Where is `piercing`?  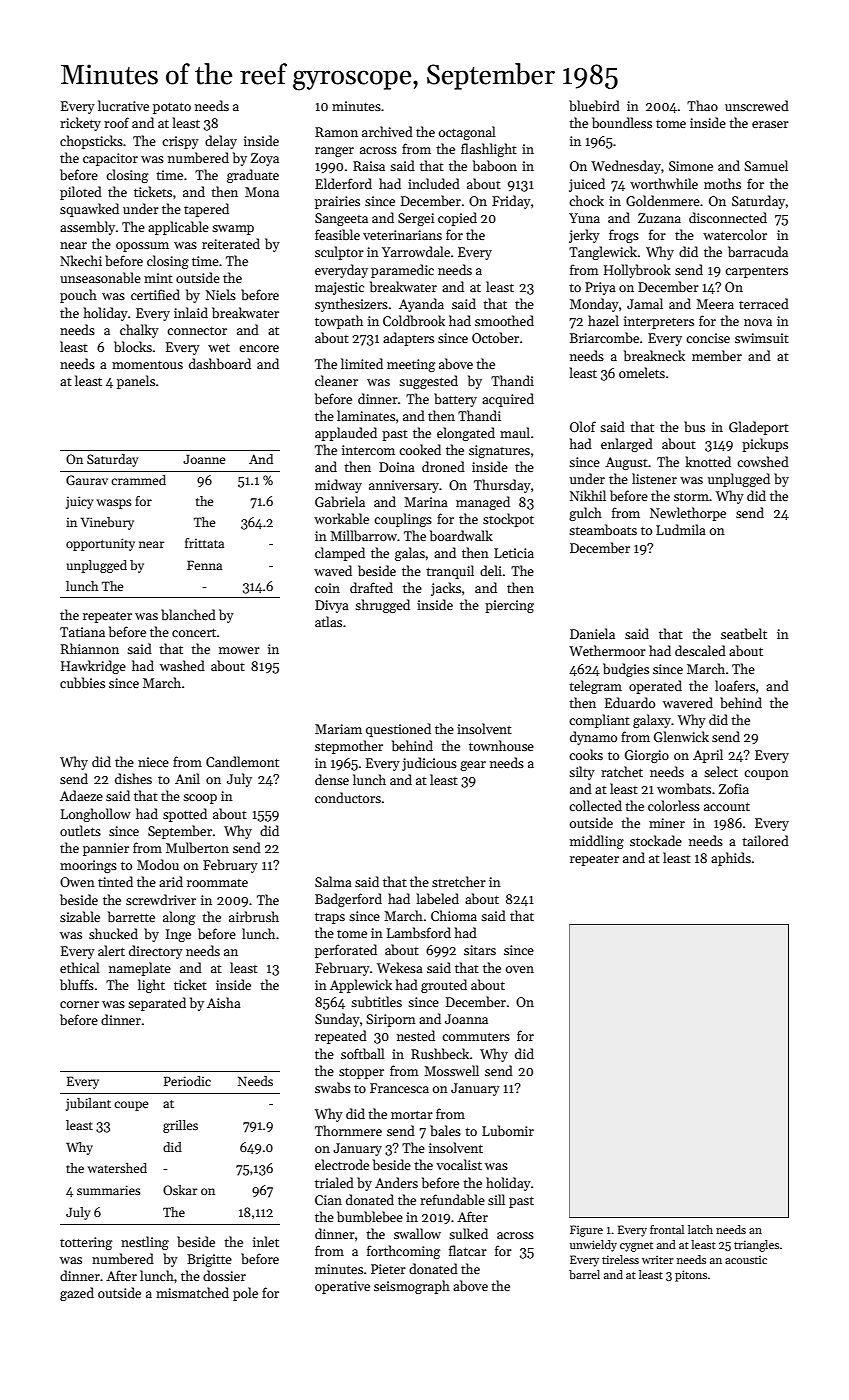 piercing is located at coordinates (509, 606).
